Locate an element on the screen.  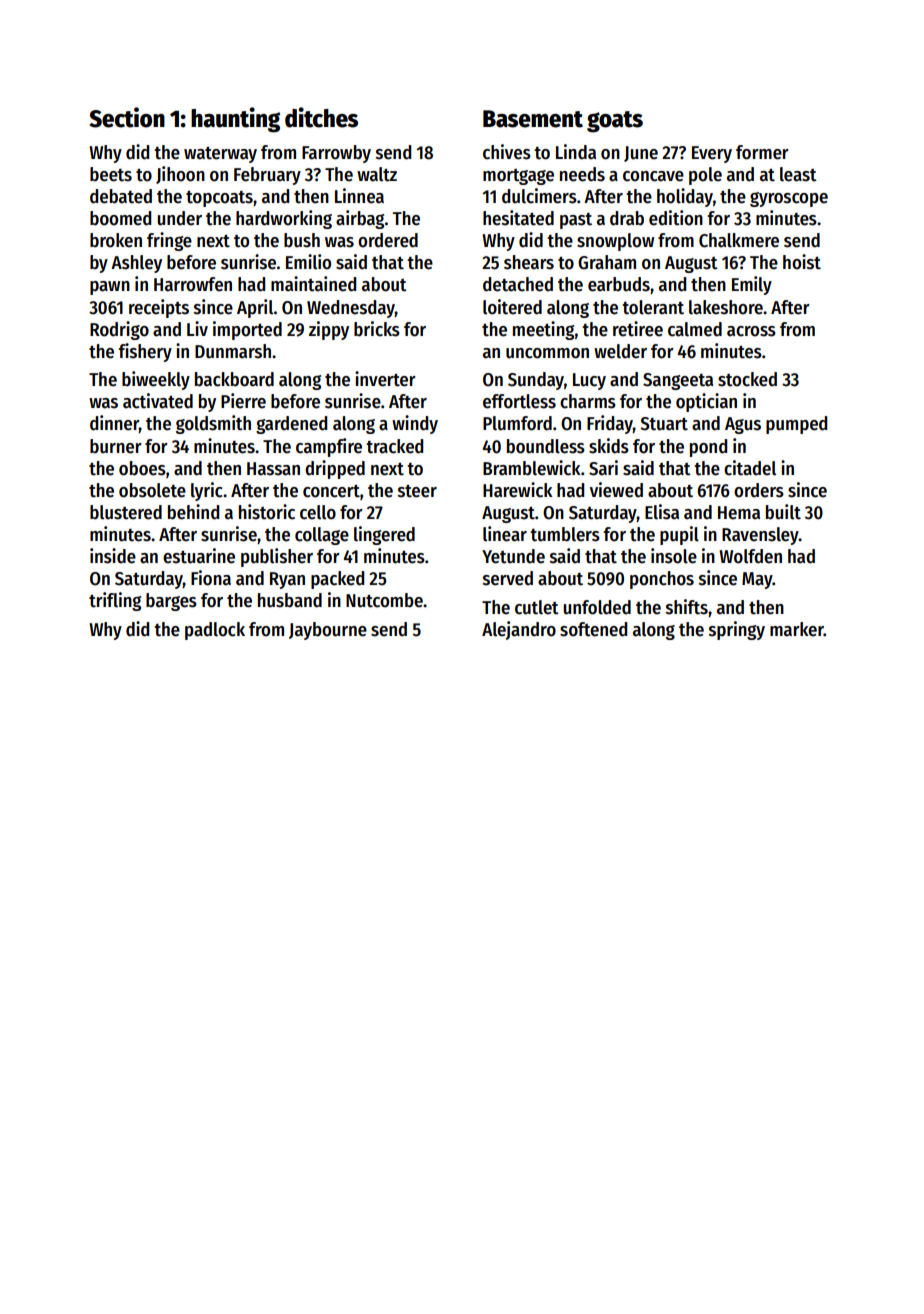
marker is located at coordinates (797, 629).
